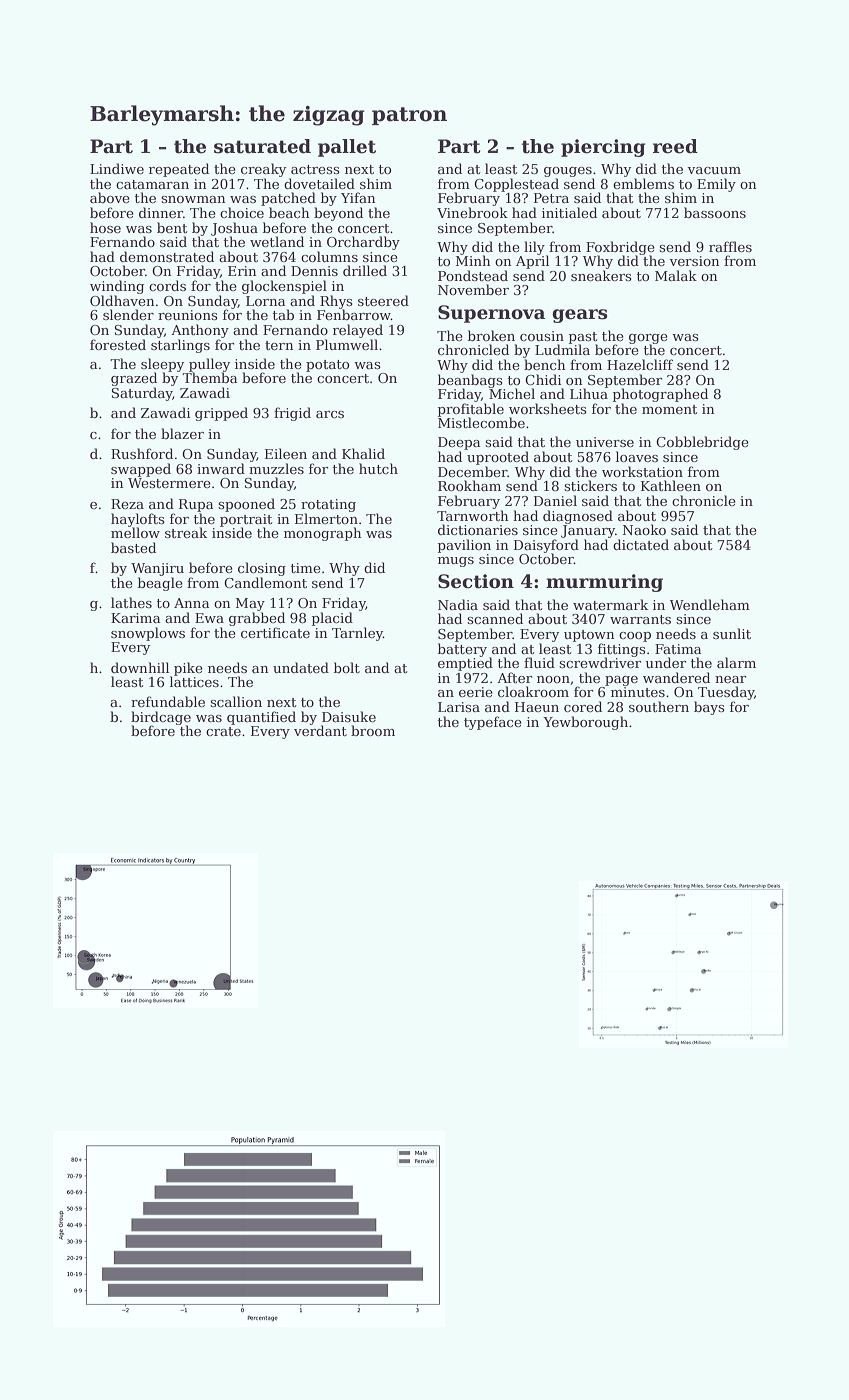  I want to click on bays, so click(709, 708).
